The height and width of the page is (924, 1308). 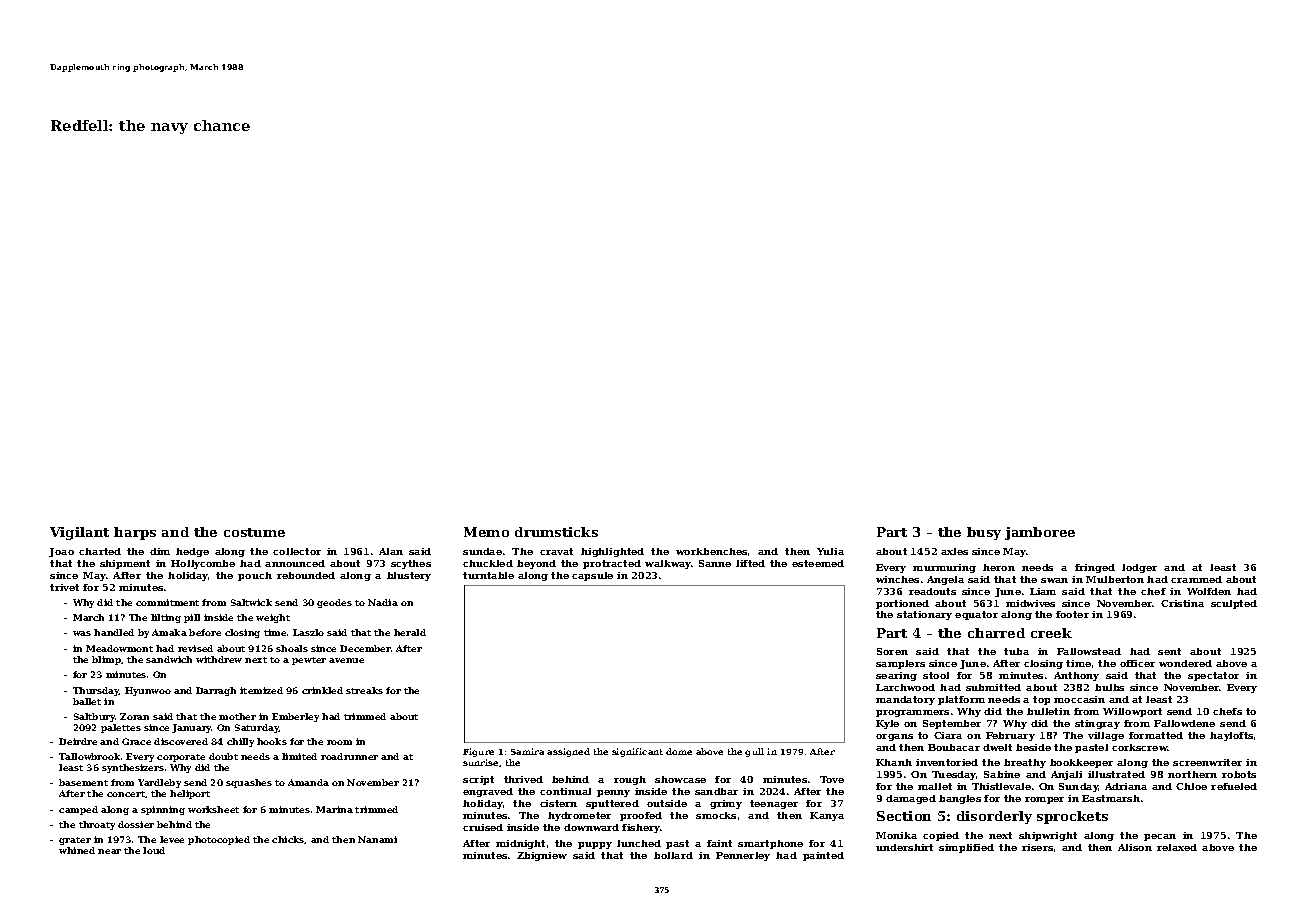 What do you see at coordinates (308, 632) in the page?
I see `Laszlo` at bounding box center [308, 632].
